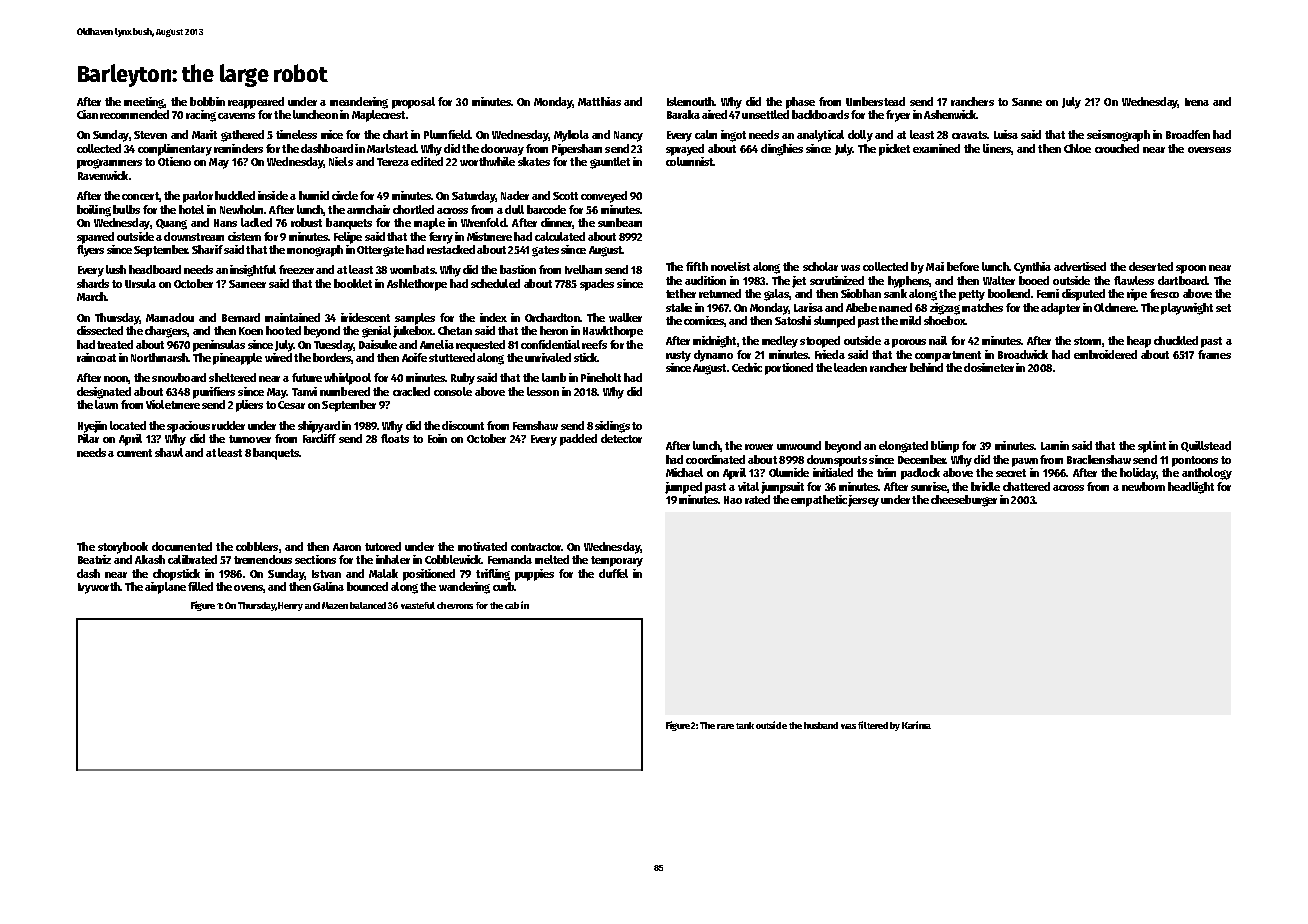 Image resolution: width=1308 pixels, height=924 pixels. Describe the element at coordinates (689, 161) in the screenshot. I see `columnist` at that location.
